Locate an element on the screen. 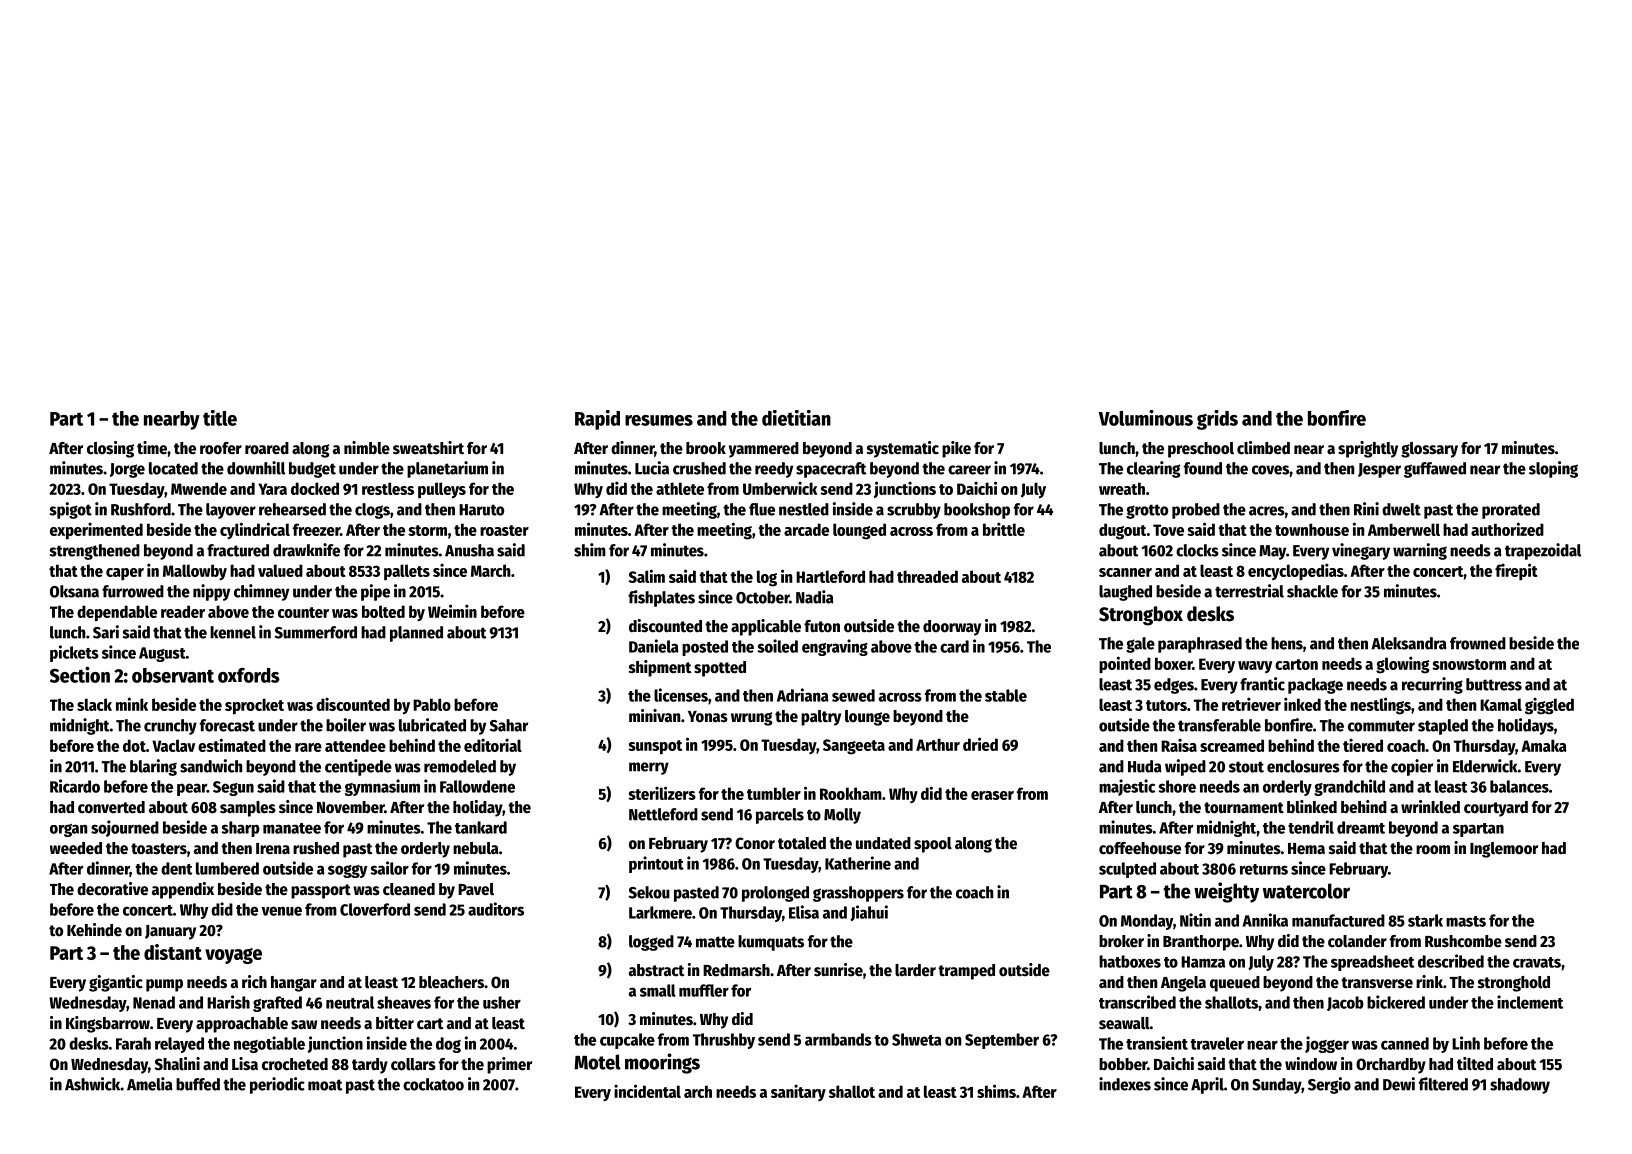 Image resolution: width=1632 pixels, height=1154 pixels. Nettleford is located at coordinates (663, 814).
